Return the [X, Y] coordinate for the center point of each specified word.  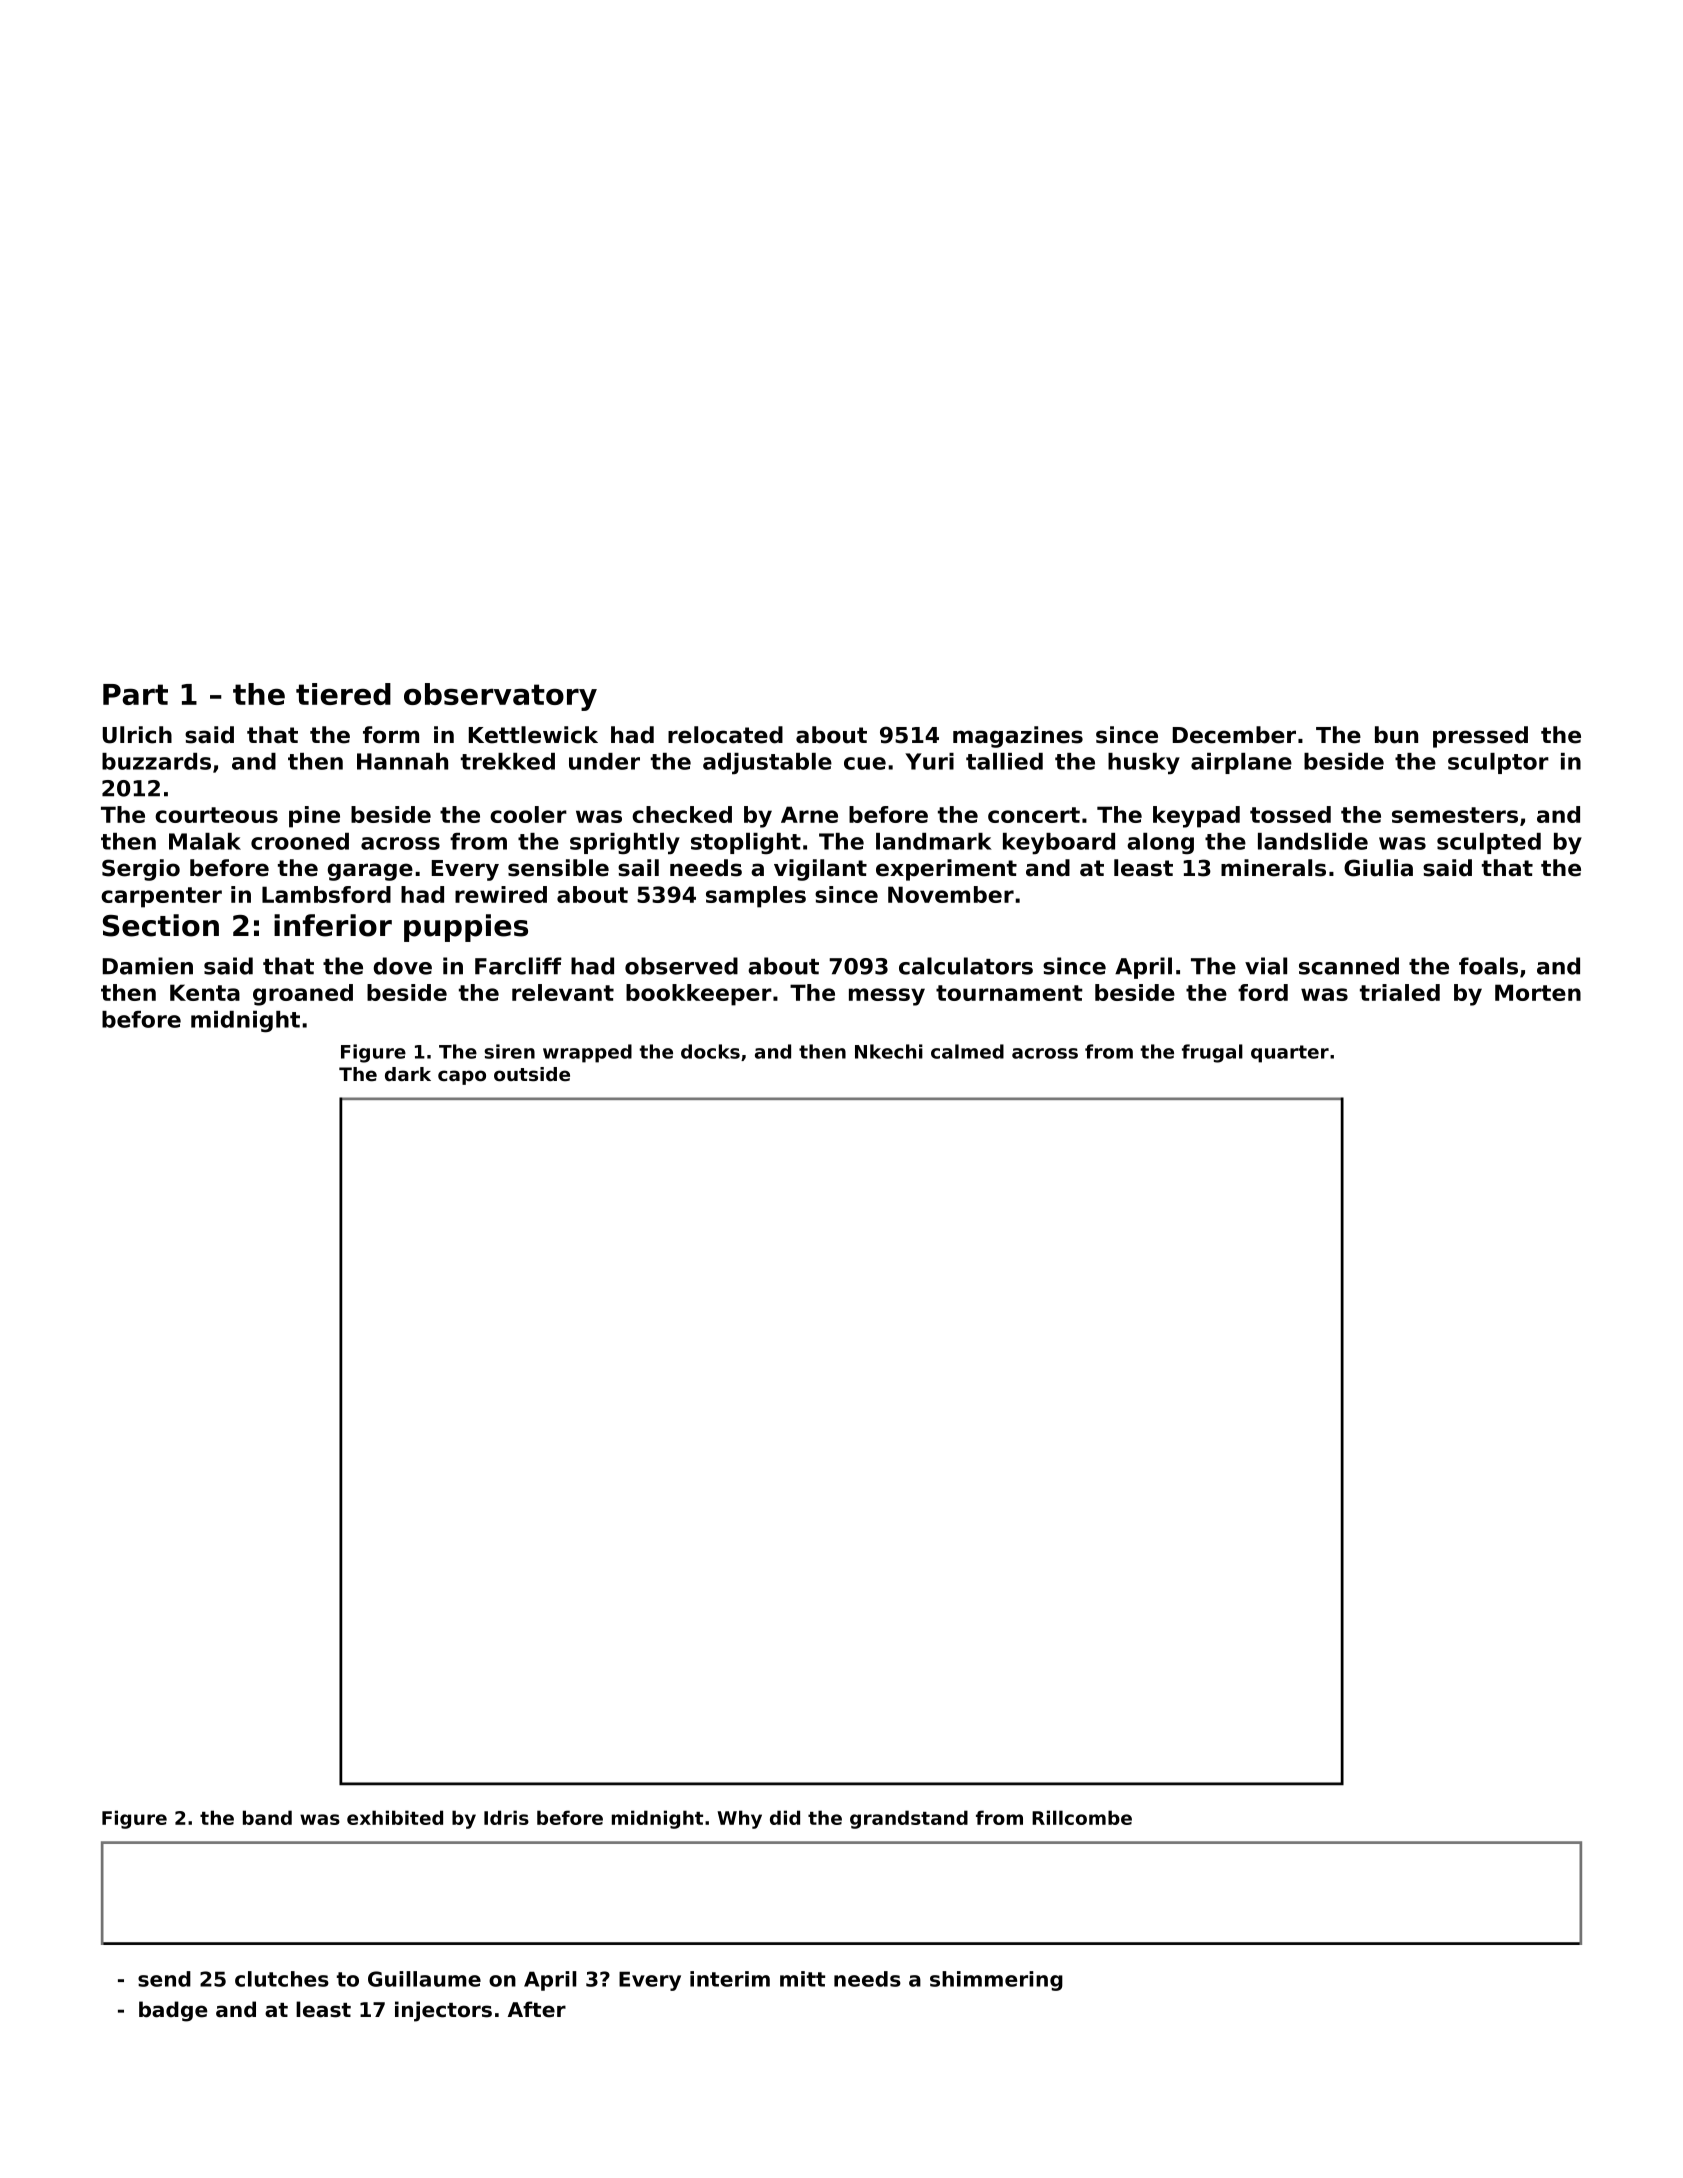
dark [408, 1074]
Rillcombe [1082, 1817]
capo [462, 1077]
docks [710, 1051]
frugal [1212, 1053]
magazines [1018, 737]
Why [739, 1819]
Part [135, 694]
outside [532, 1074]
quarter [1290, 1054]
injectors [443, 2011]
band [267, 1817]
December [1234, 735]
